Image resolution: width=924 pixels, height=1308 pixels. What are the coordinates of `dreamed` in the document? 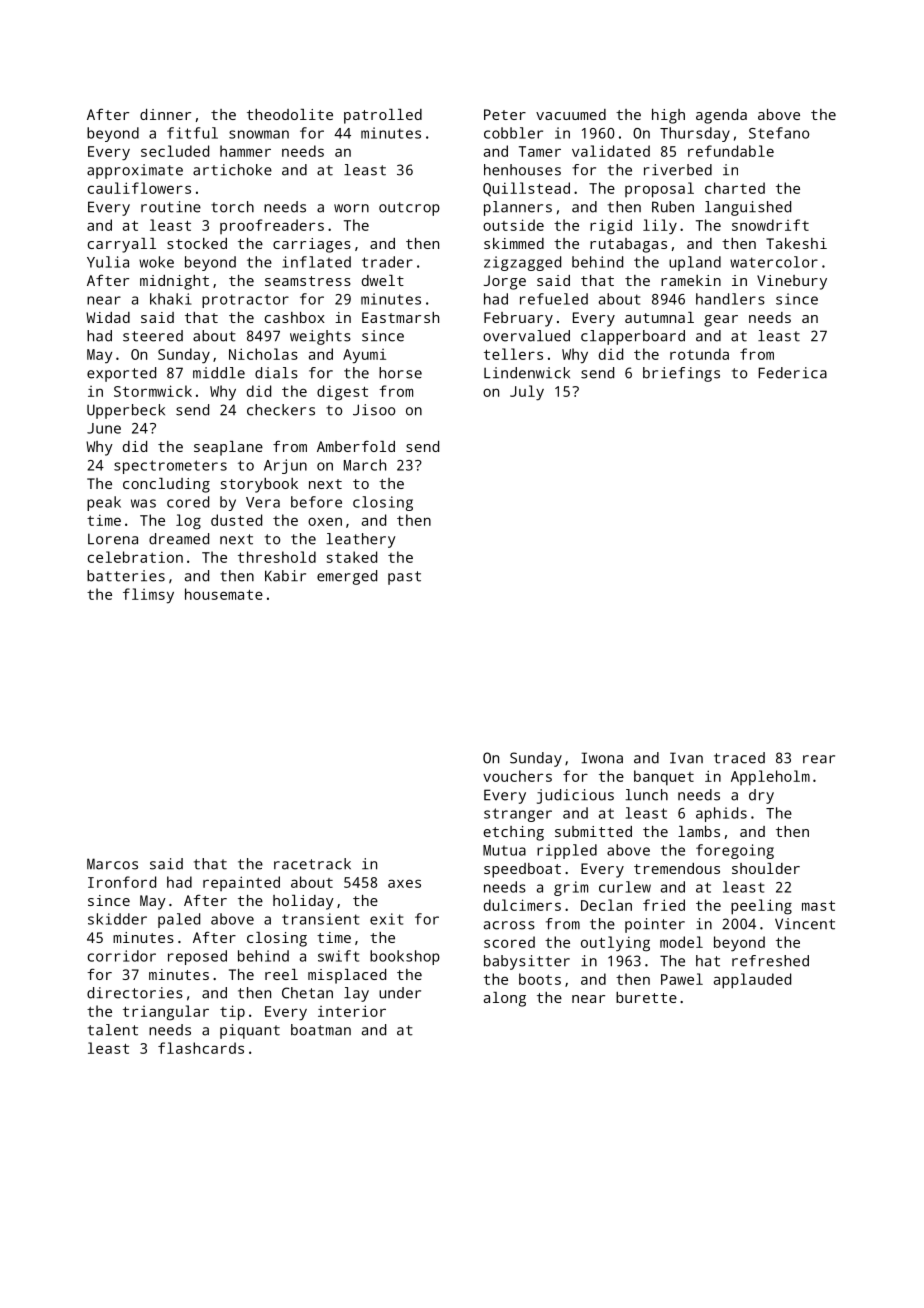 It's located at (179, 539).
